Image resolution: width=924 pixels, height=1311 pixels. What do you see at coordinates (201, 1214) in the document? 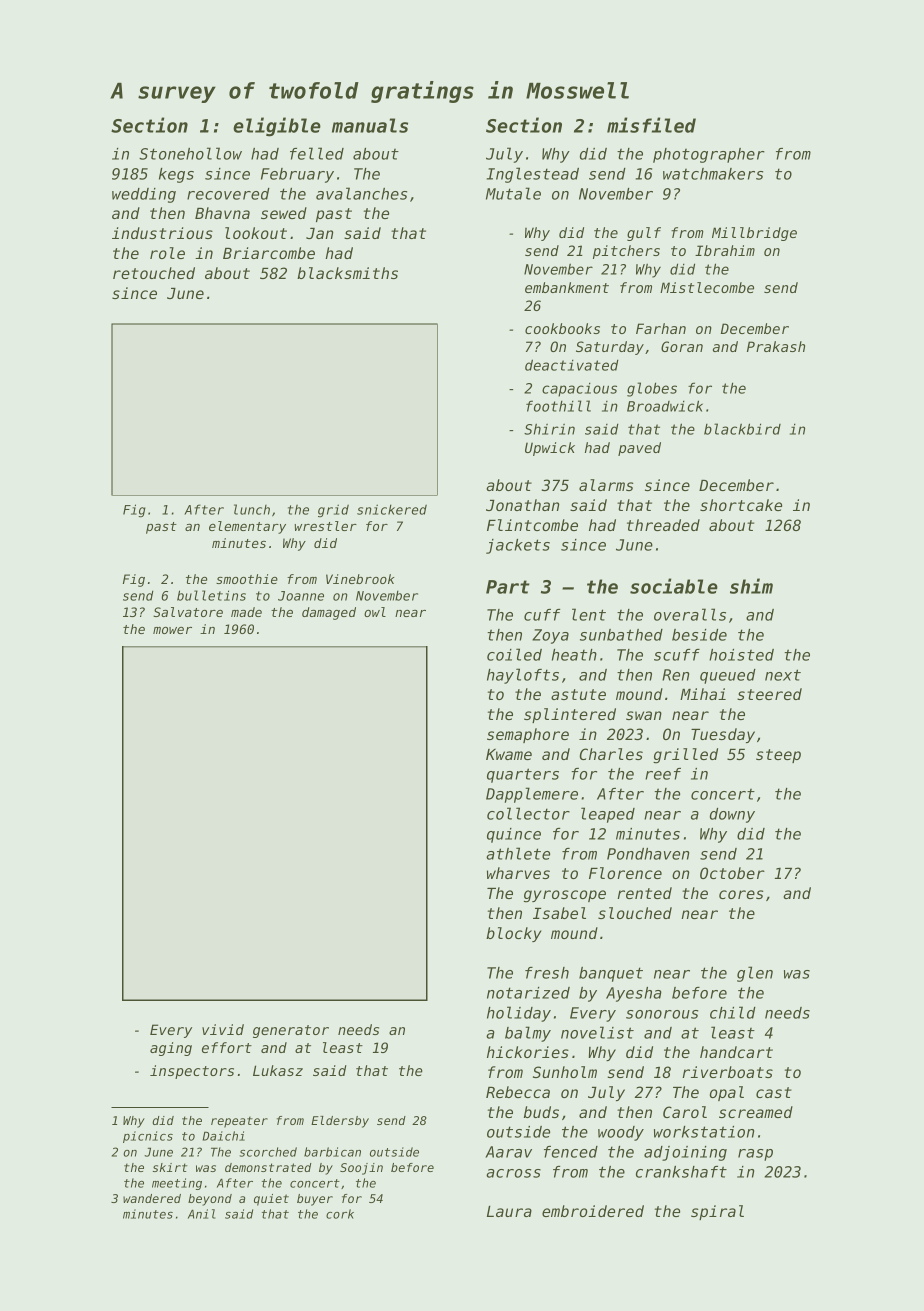
I see `Anil` at bounding box center [201, 1214].
